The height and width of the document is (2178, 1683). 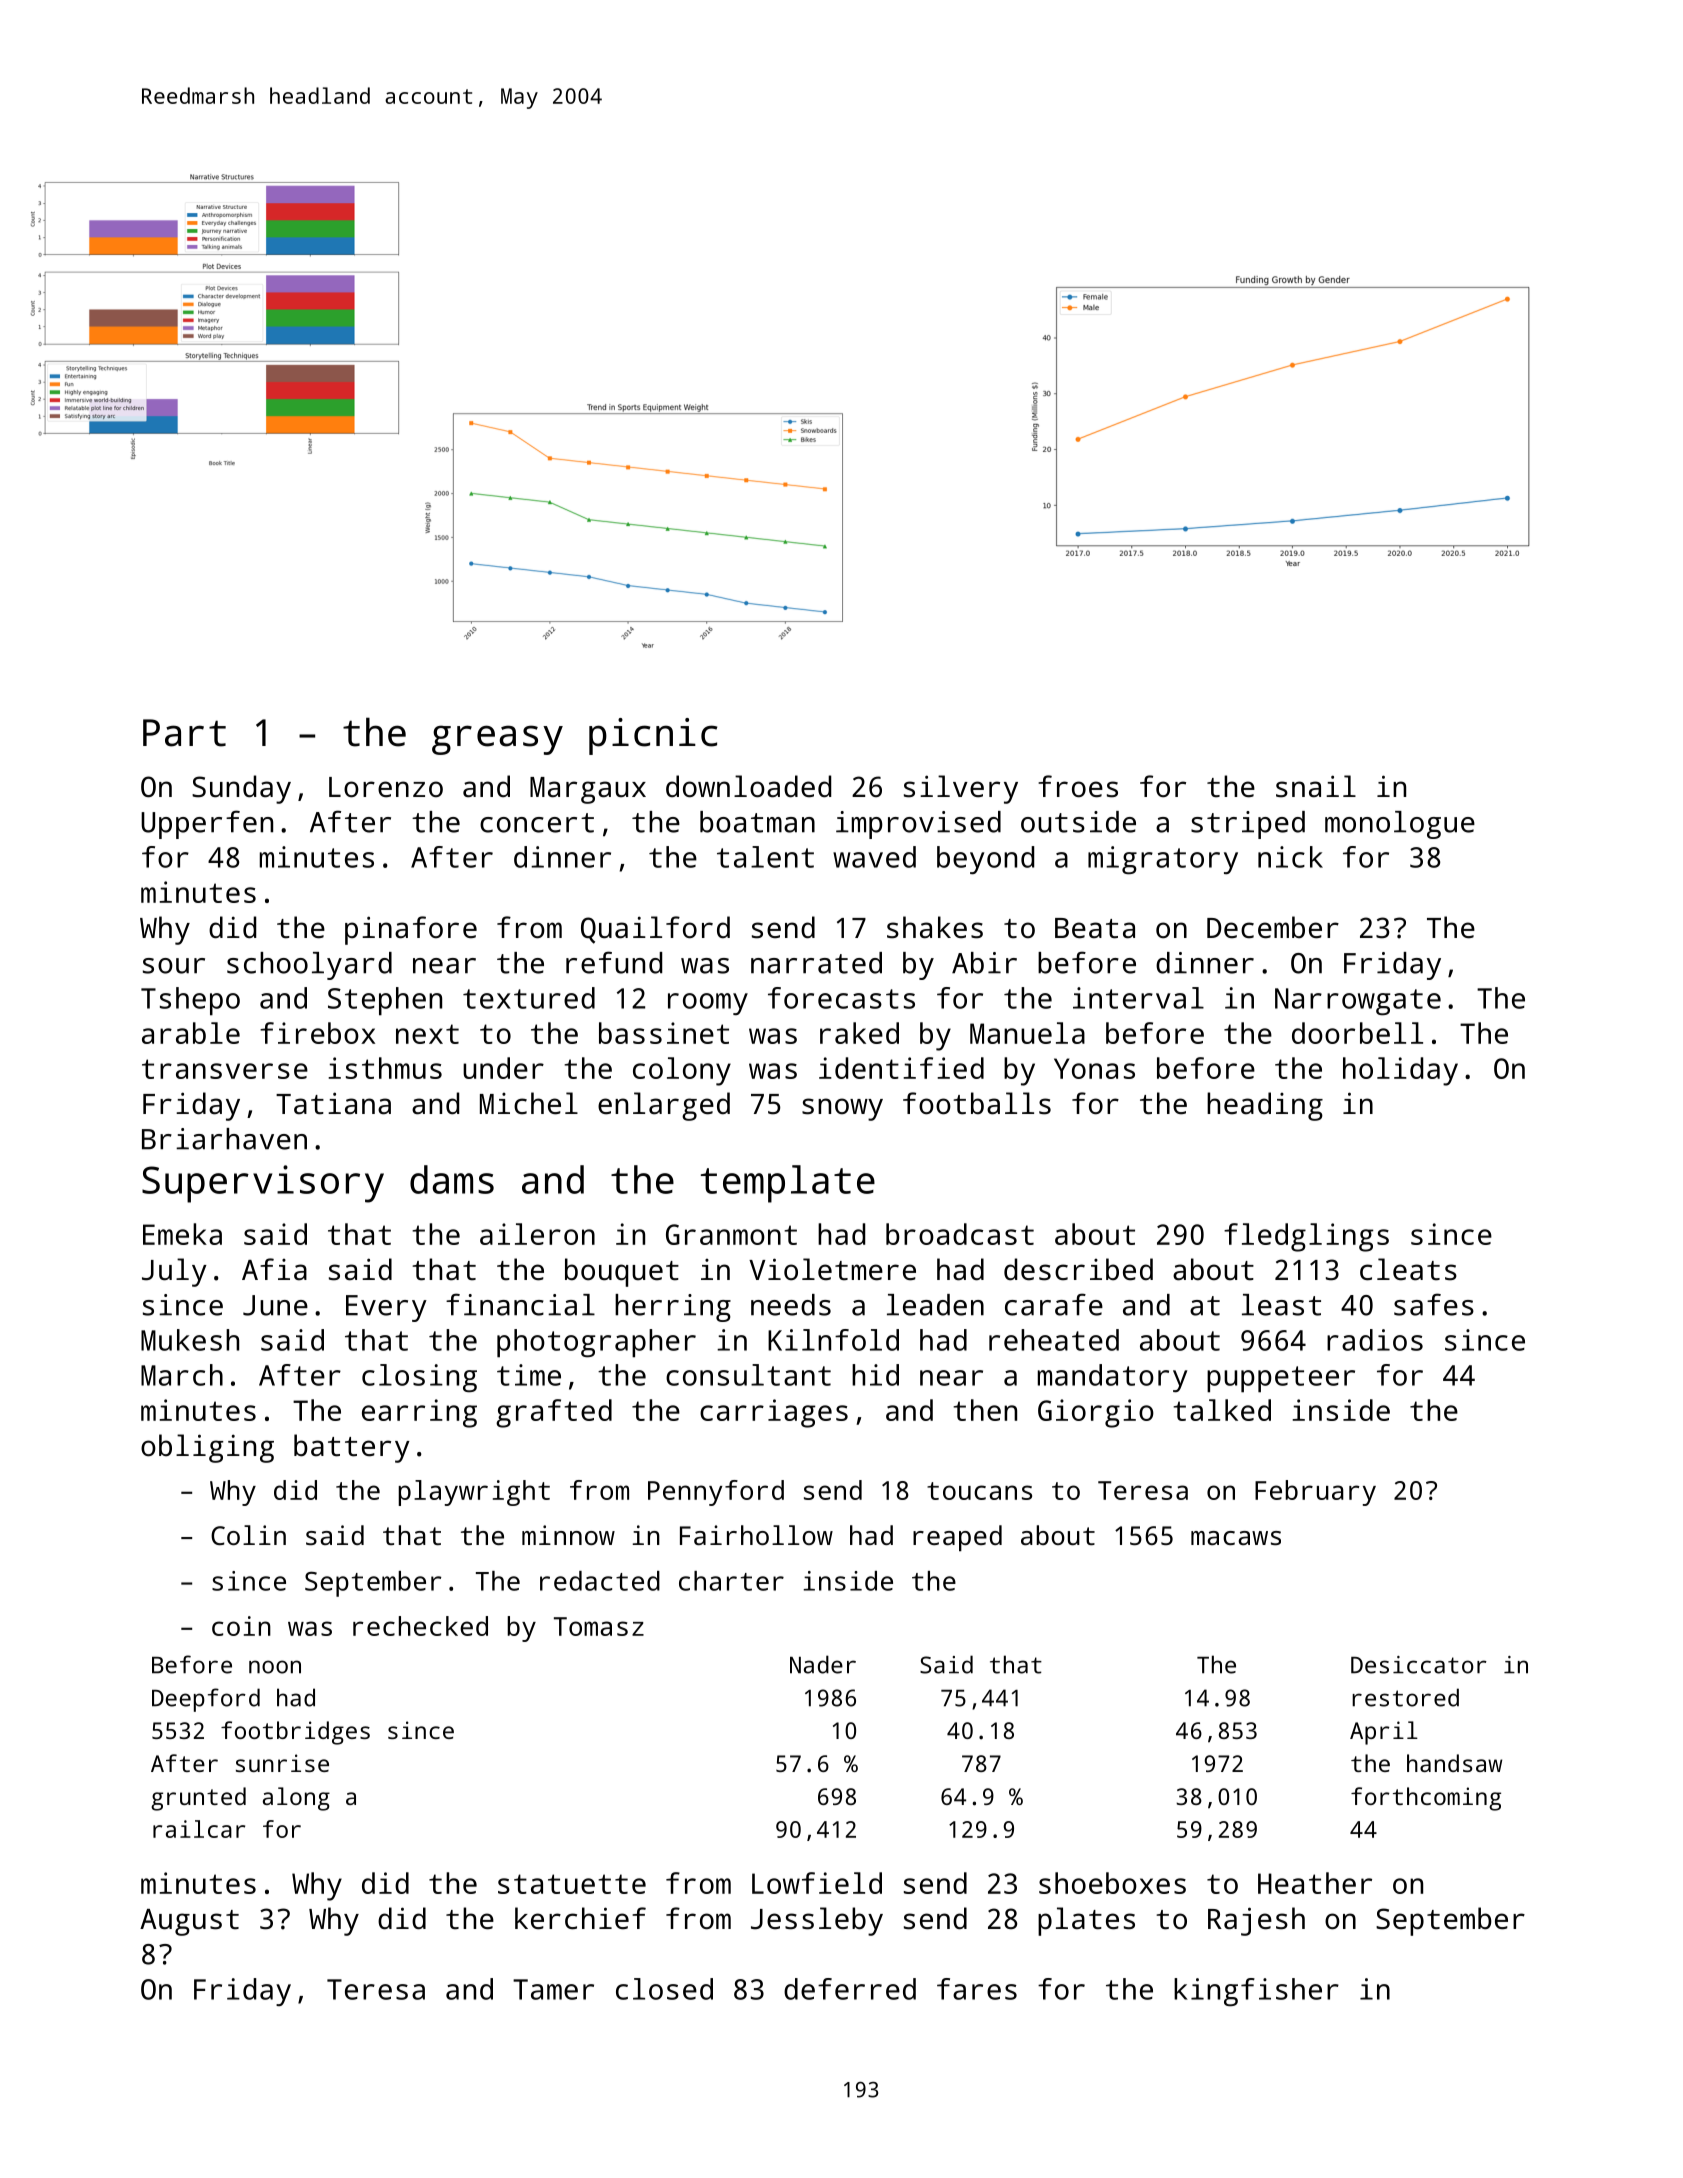 What do you see at coordinates (653, 736) in the document?
I see `picnic` at bounding box center [653, 736].
